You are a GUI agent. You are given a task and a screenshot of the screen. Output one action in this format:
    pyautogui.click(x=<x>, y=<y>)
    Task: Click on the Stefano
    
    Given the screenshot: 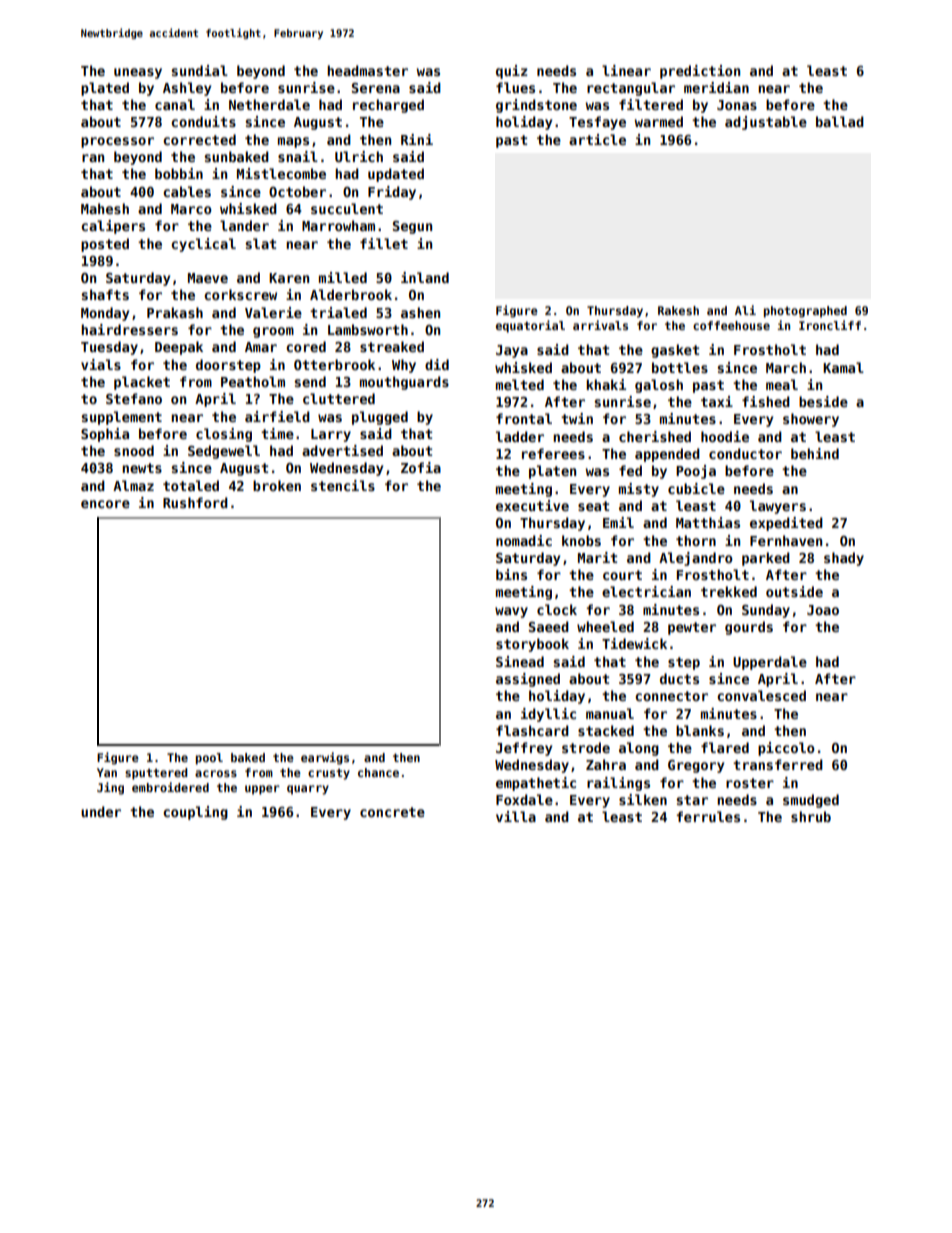 What is the action you would take?
    pyautogui.click(x=134, y=398)
